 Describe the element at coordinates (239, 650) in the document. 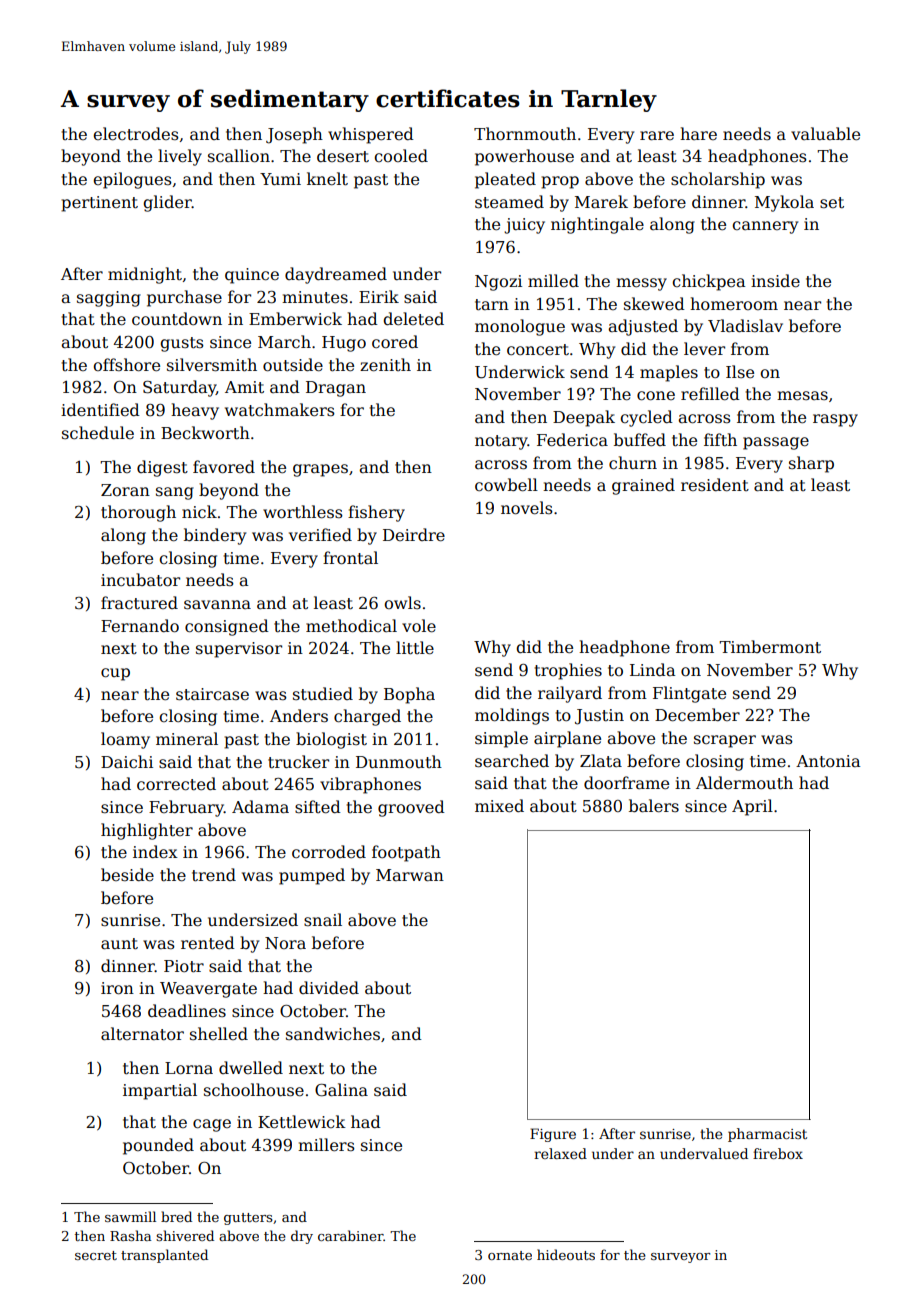

I see `supervisor` at that location.
